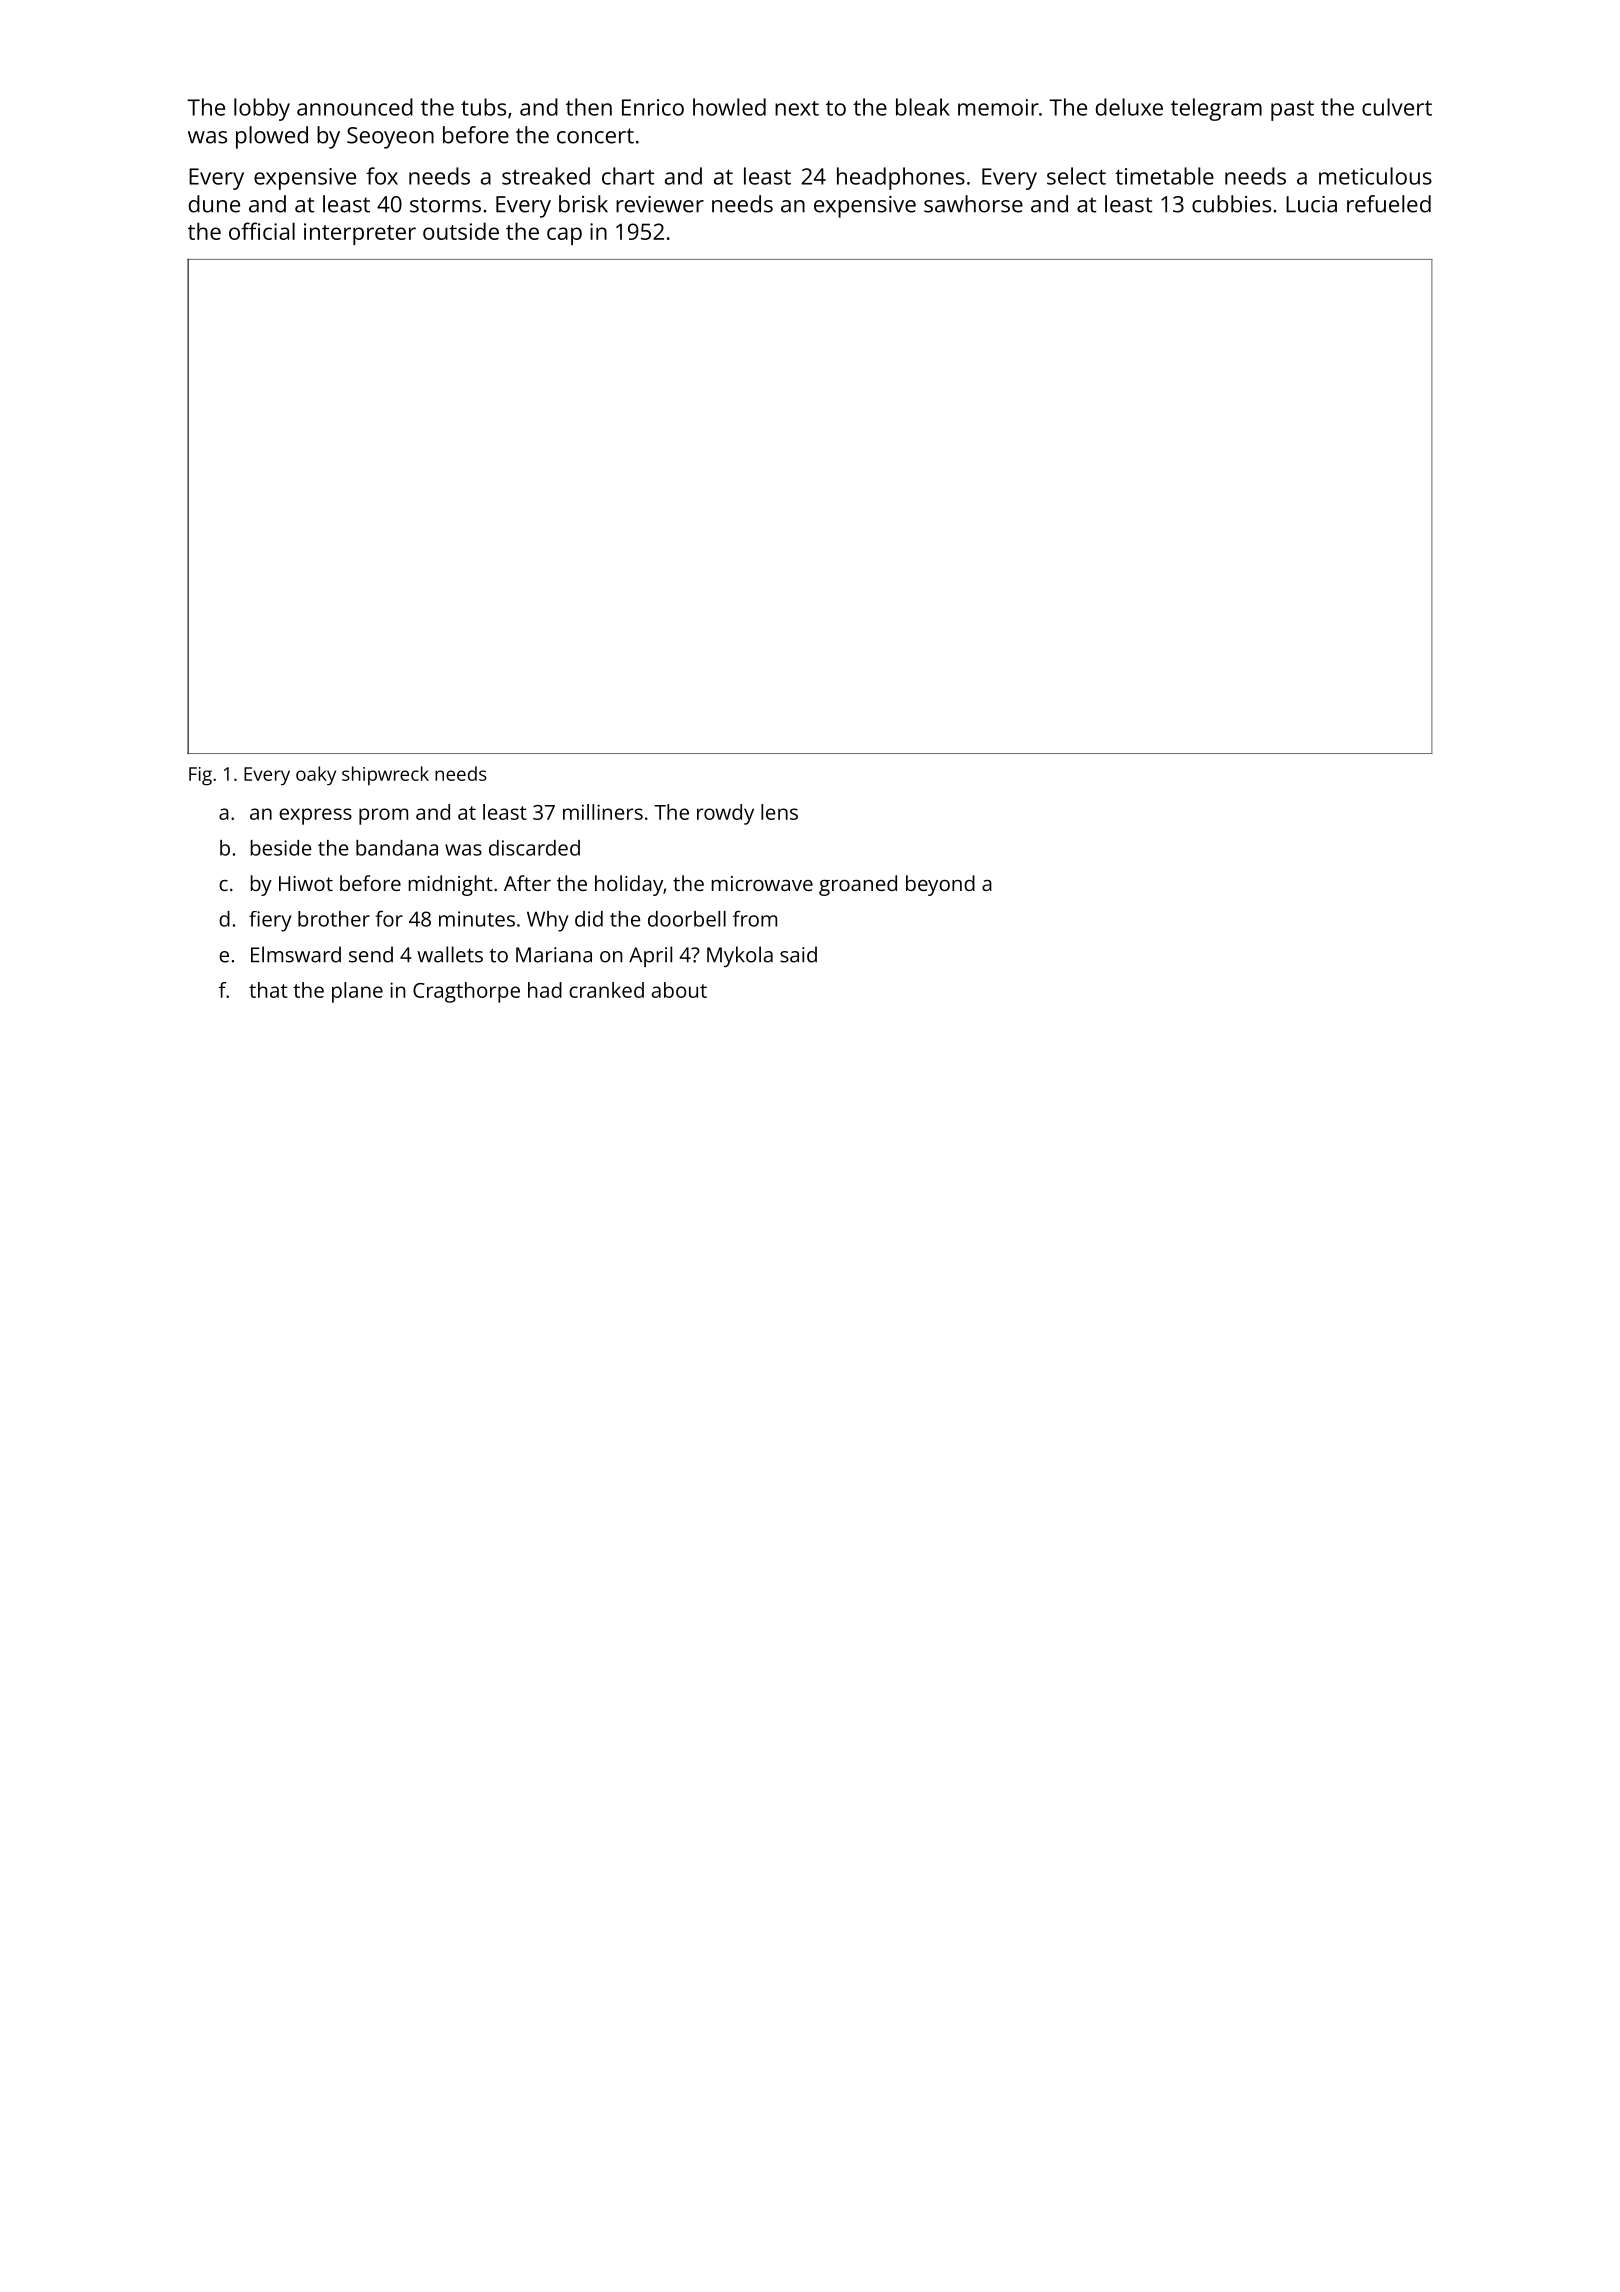  Describe the element at coordinates (653, 107) in the screenshot. I see `Enrico` at that location.
